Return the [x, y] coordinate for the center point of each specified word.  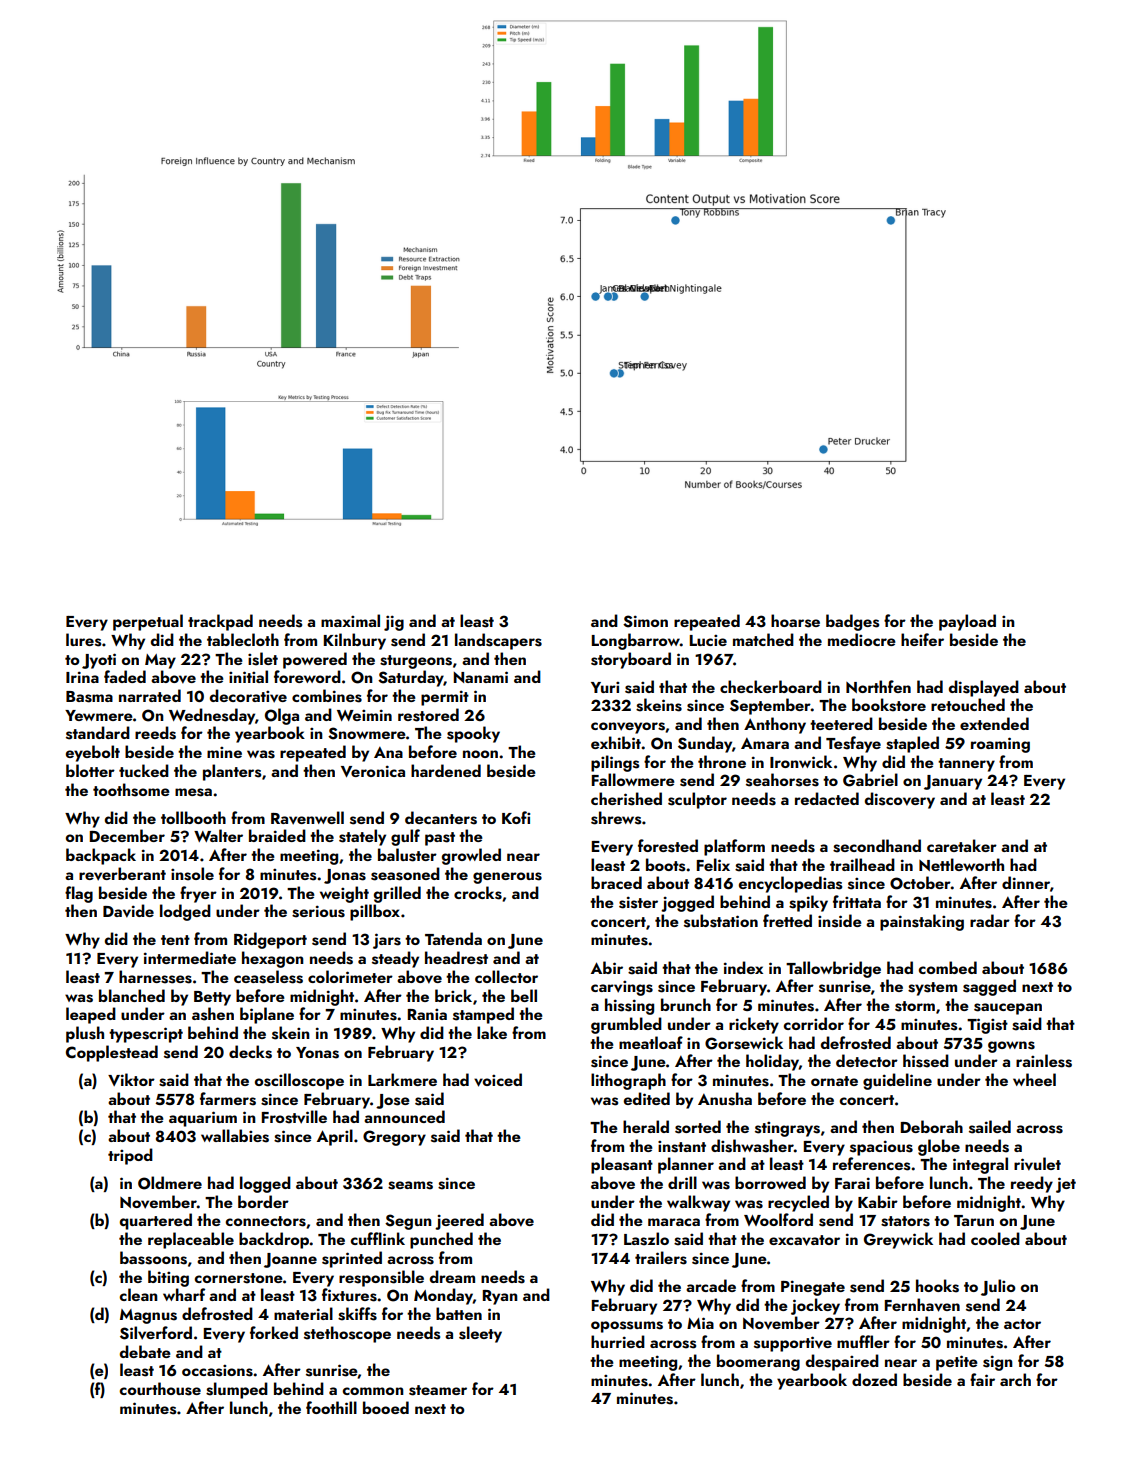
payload [967, 622]
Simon [645, 621]
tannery [966, 765]
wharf [184, 1294]
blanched [132, 995]
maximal [350, 620]
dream [452, 1276]
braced [616, 882]
